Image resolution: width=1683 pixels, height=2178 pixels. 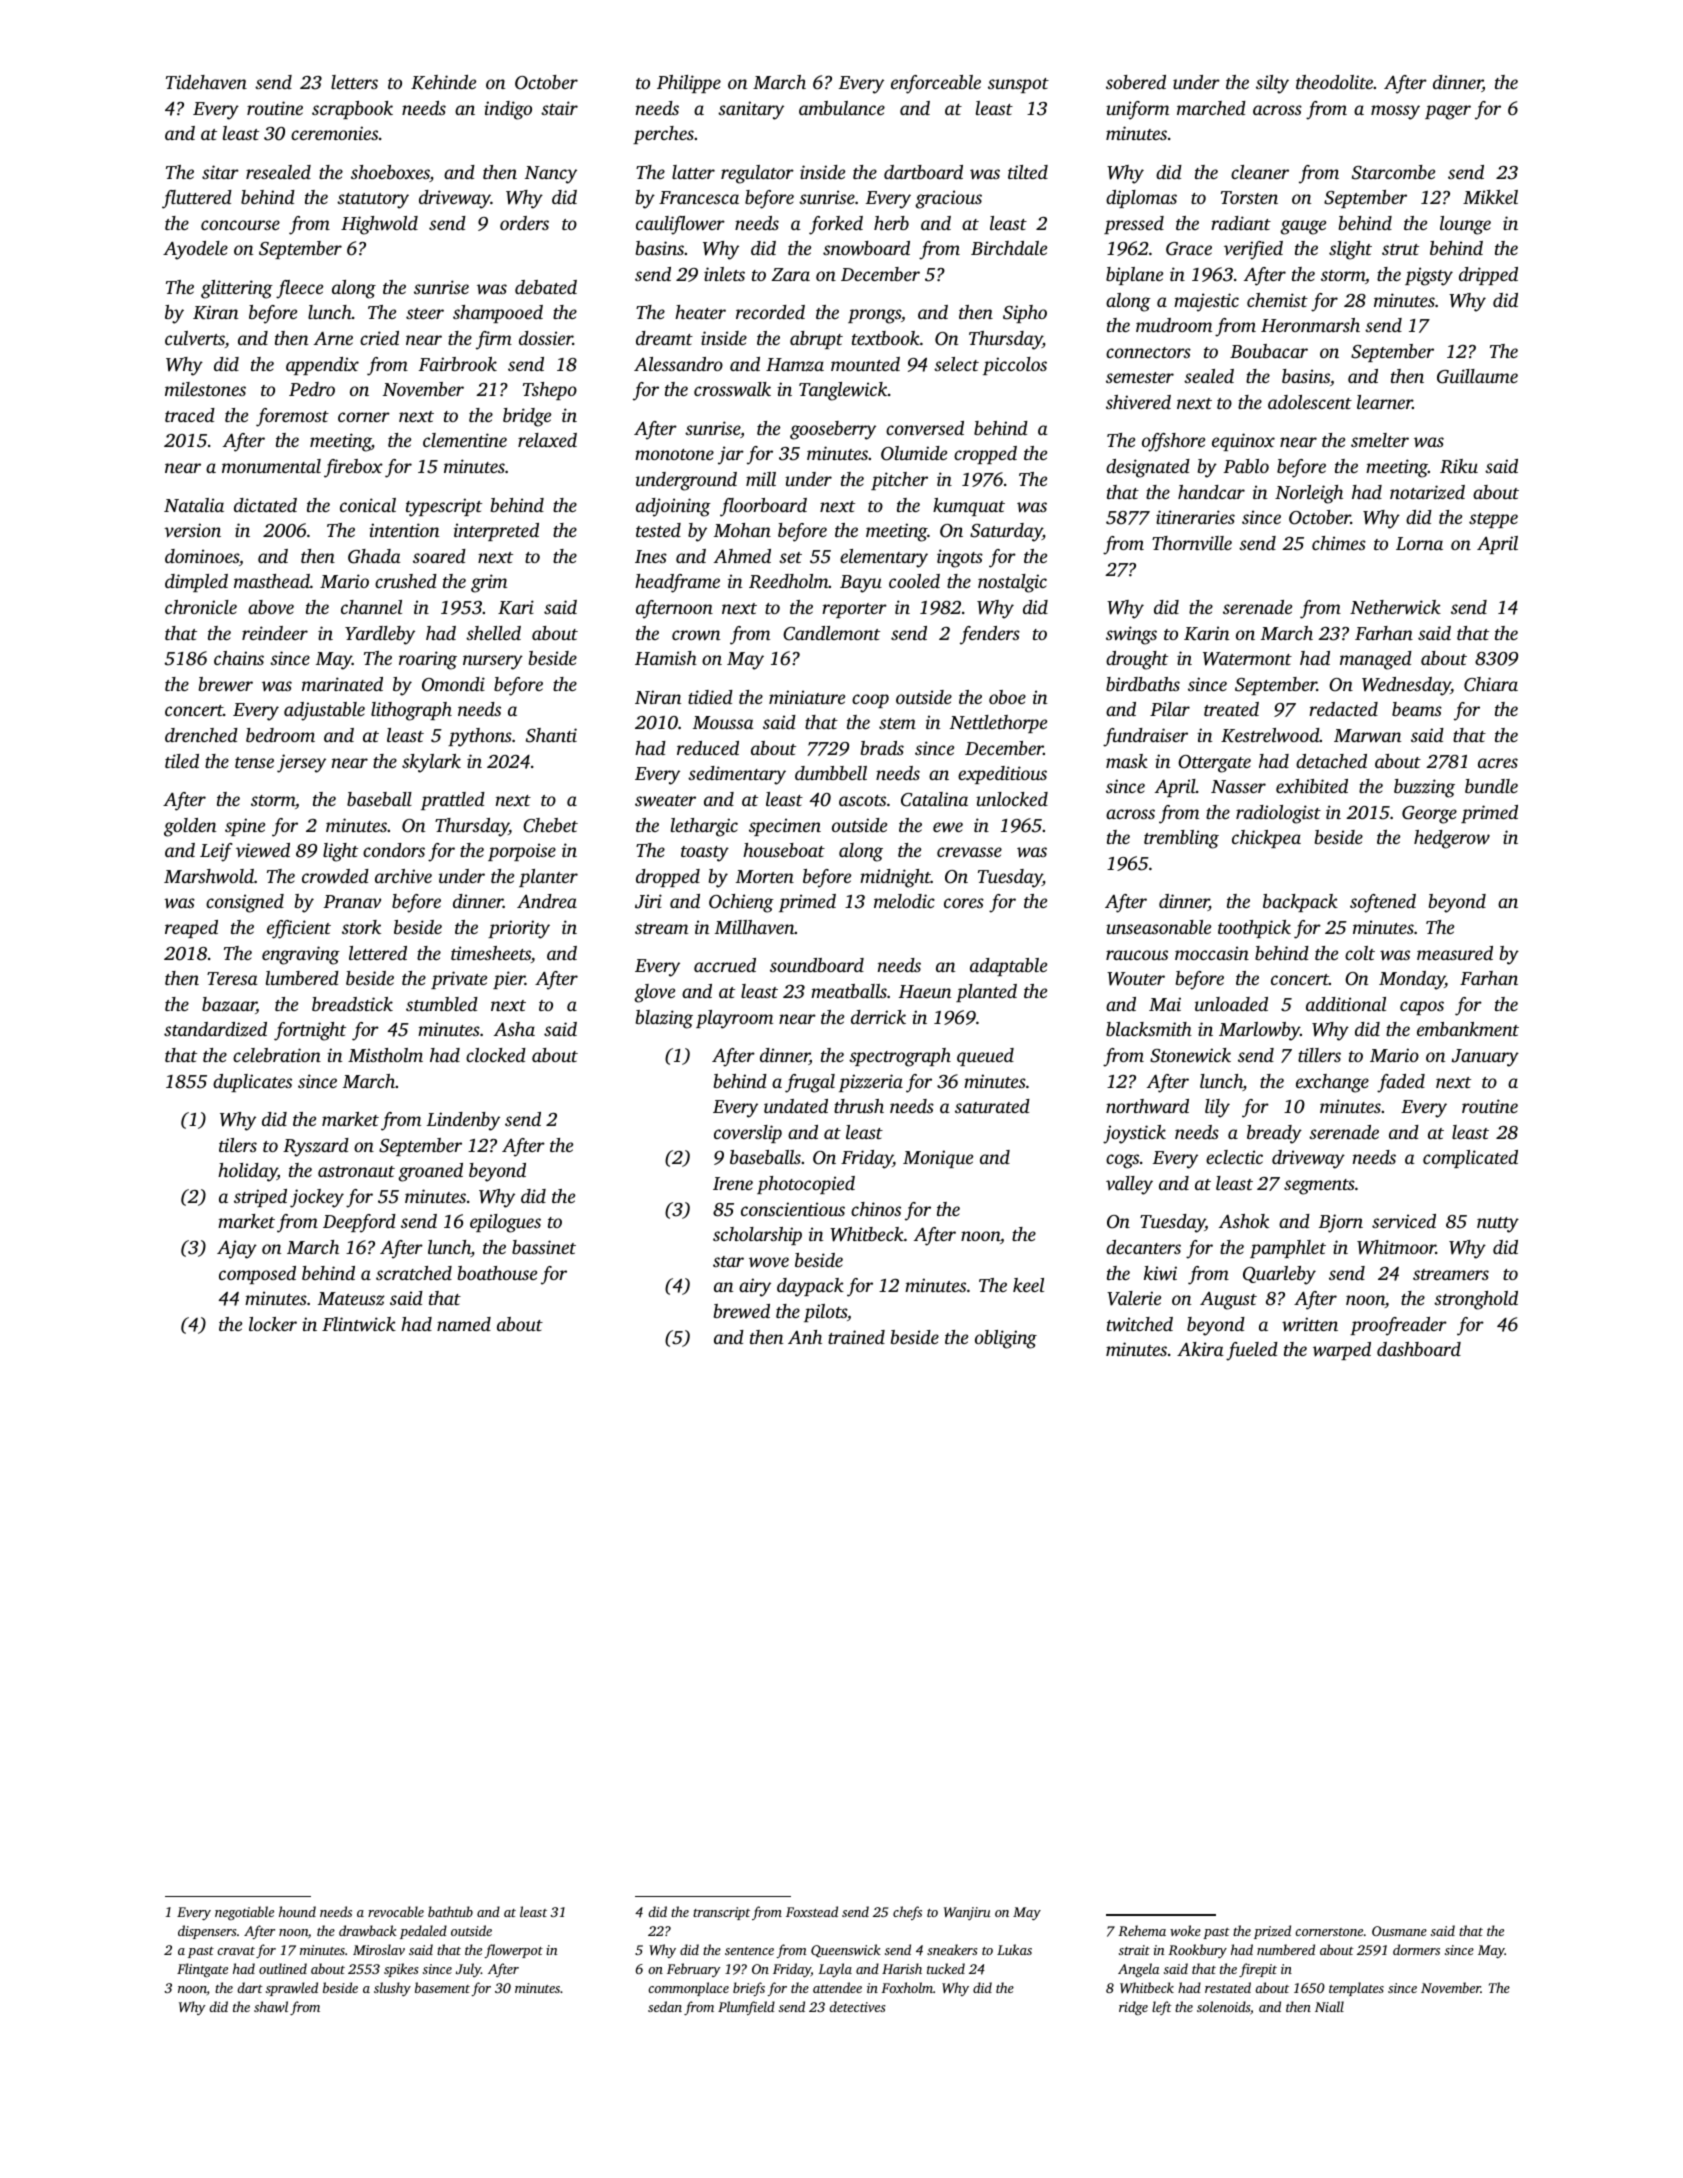 I want to click on glove, so click(x=654, y=993).
